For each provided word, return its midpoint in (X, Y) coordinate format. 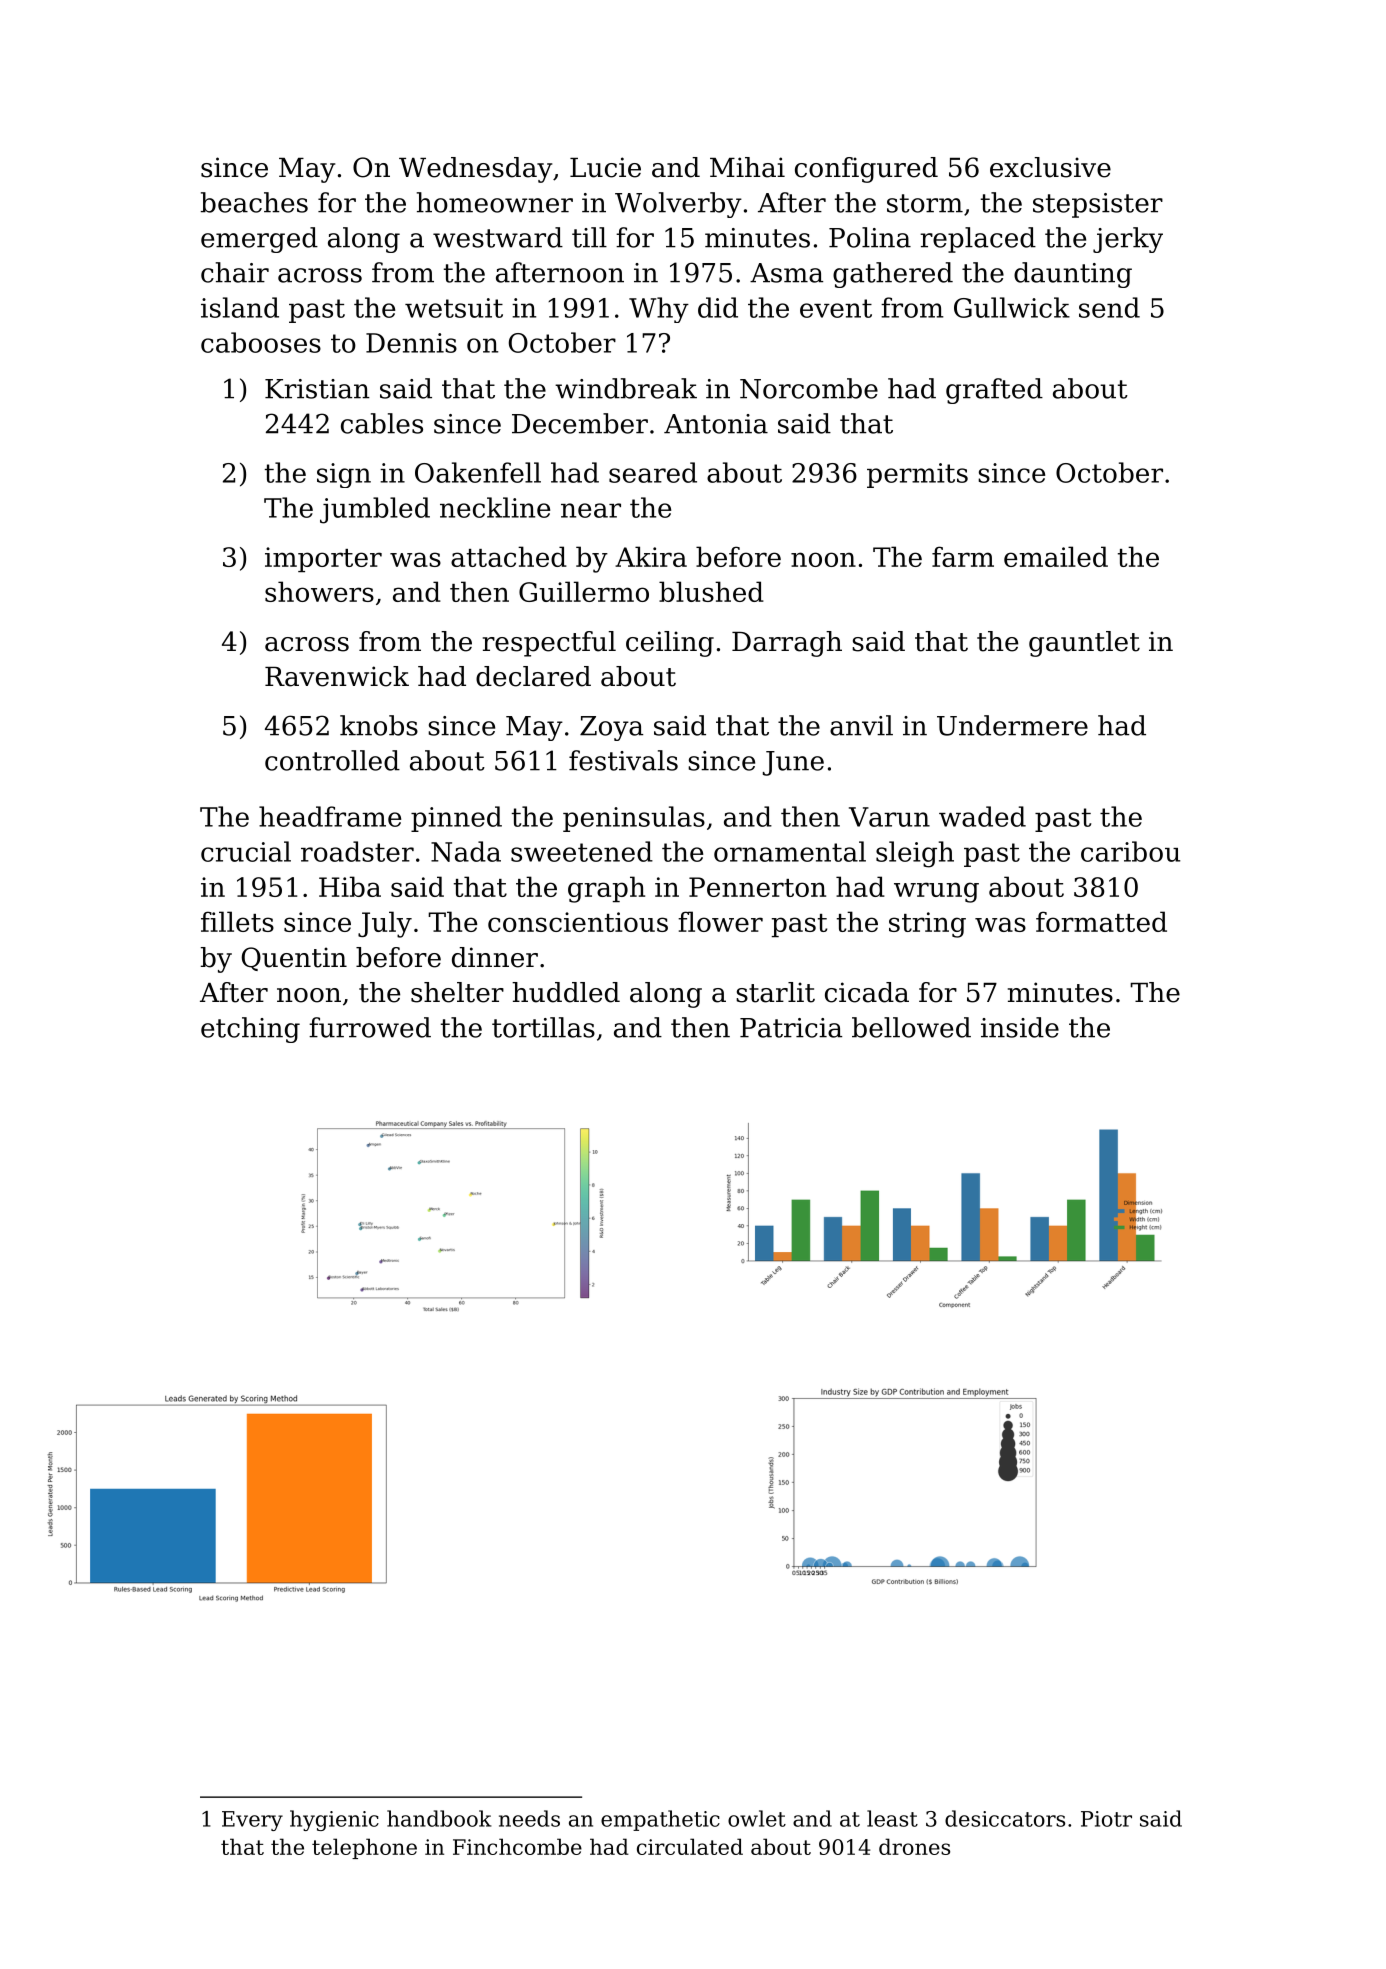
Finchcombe (517, 1846)
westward (498, 237)
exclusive (1050, 167)
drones (914, 1846)
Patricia (791, 1028)
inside (1020, 1027)
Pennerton (757, 887)
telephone (364, 1848)
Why (659, 310)
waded (982, 816)
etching (250, 1030)
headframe (330, 816)
